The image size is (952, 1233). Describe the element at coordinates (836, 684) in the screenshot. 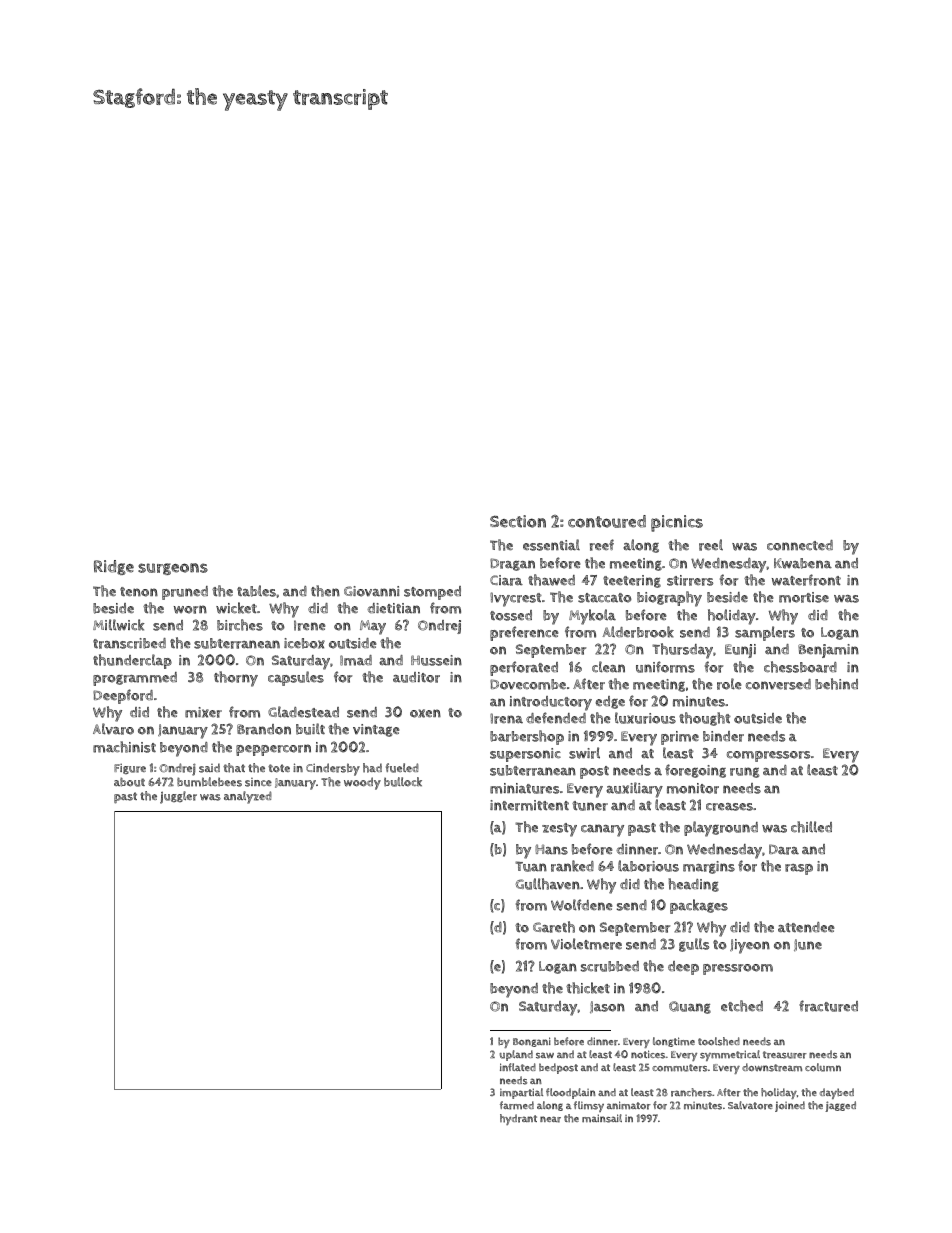

I see `behind` at that location.
